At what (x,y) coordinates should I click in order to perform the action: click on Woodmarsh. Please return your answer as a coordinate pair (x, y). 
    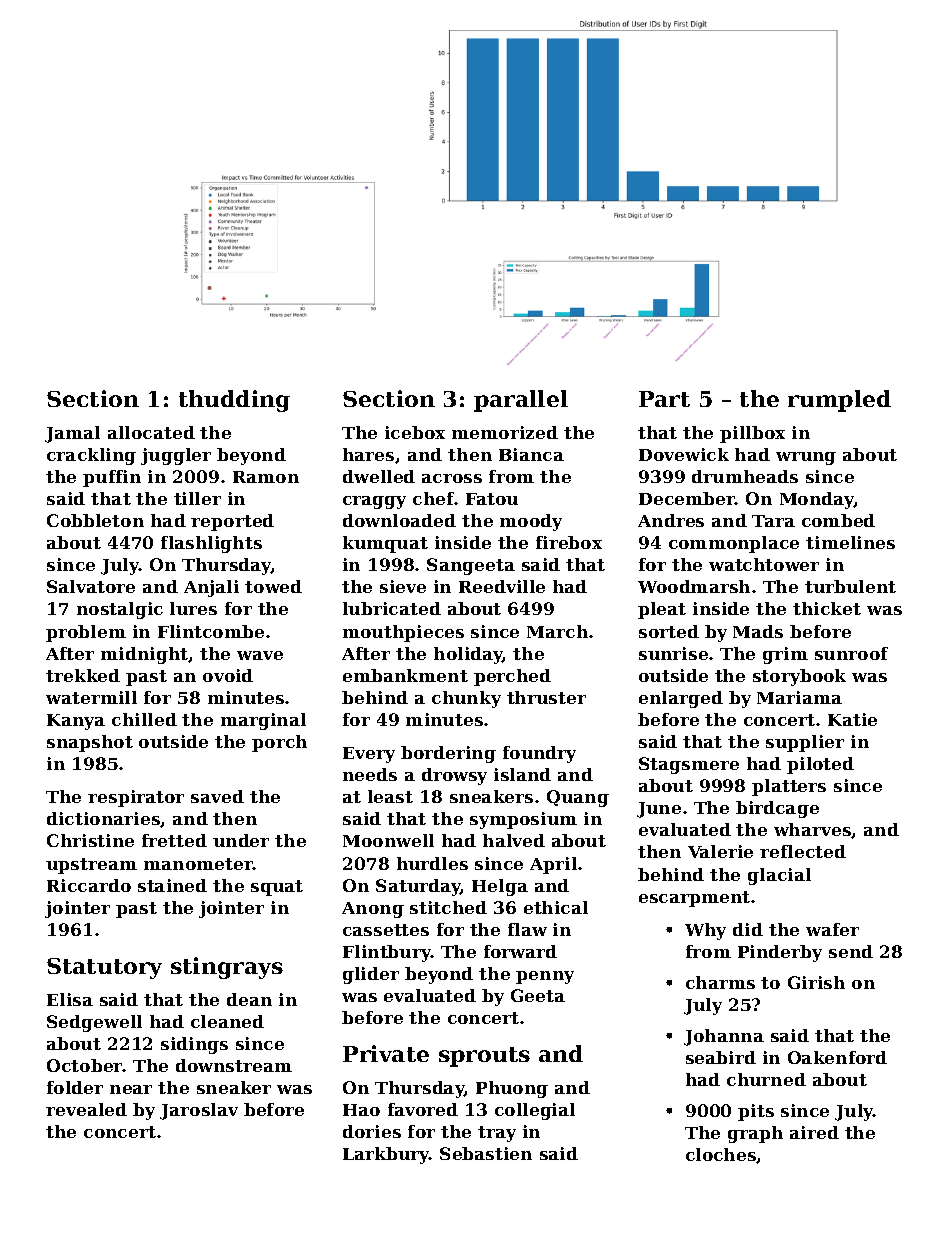
    Looking at the image, I should click on (694, 586).
